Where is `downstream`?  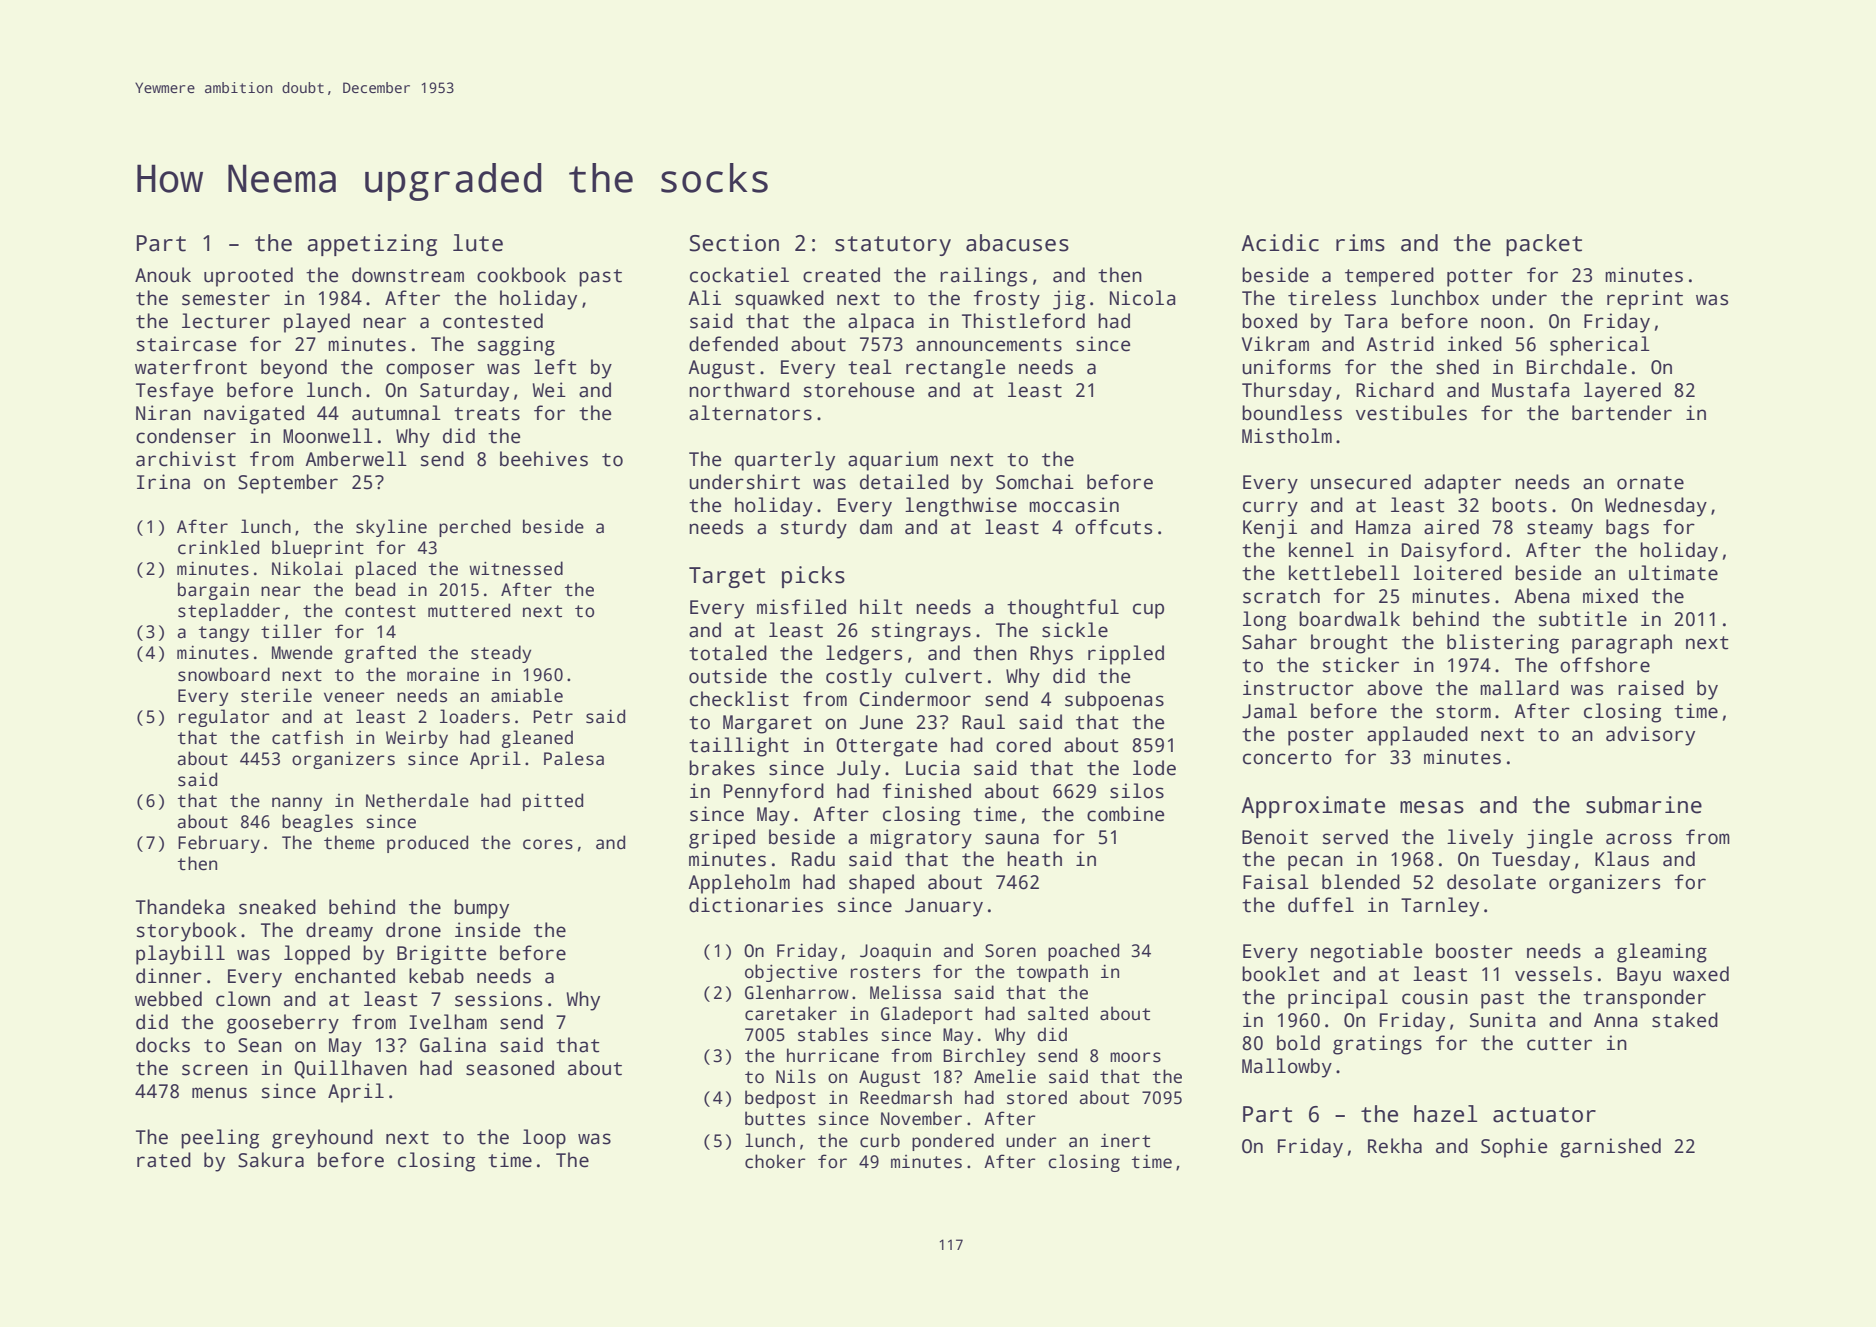
downstream is located at coordinates (408, 275).
